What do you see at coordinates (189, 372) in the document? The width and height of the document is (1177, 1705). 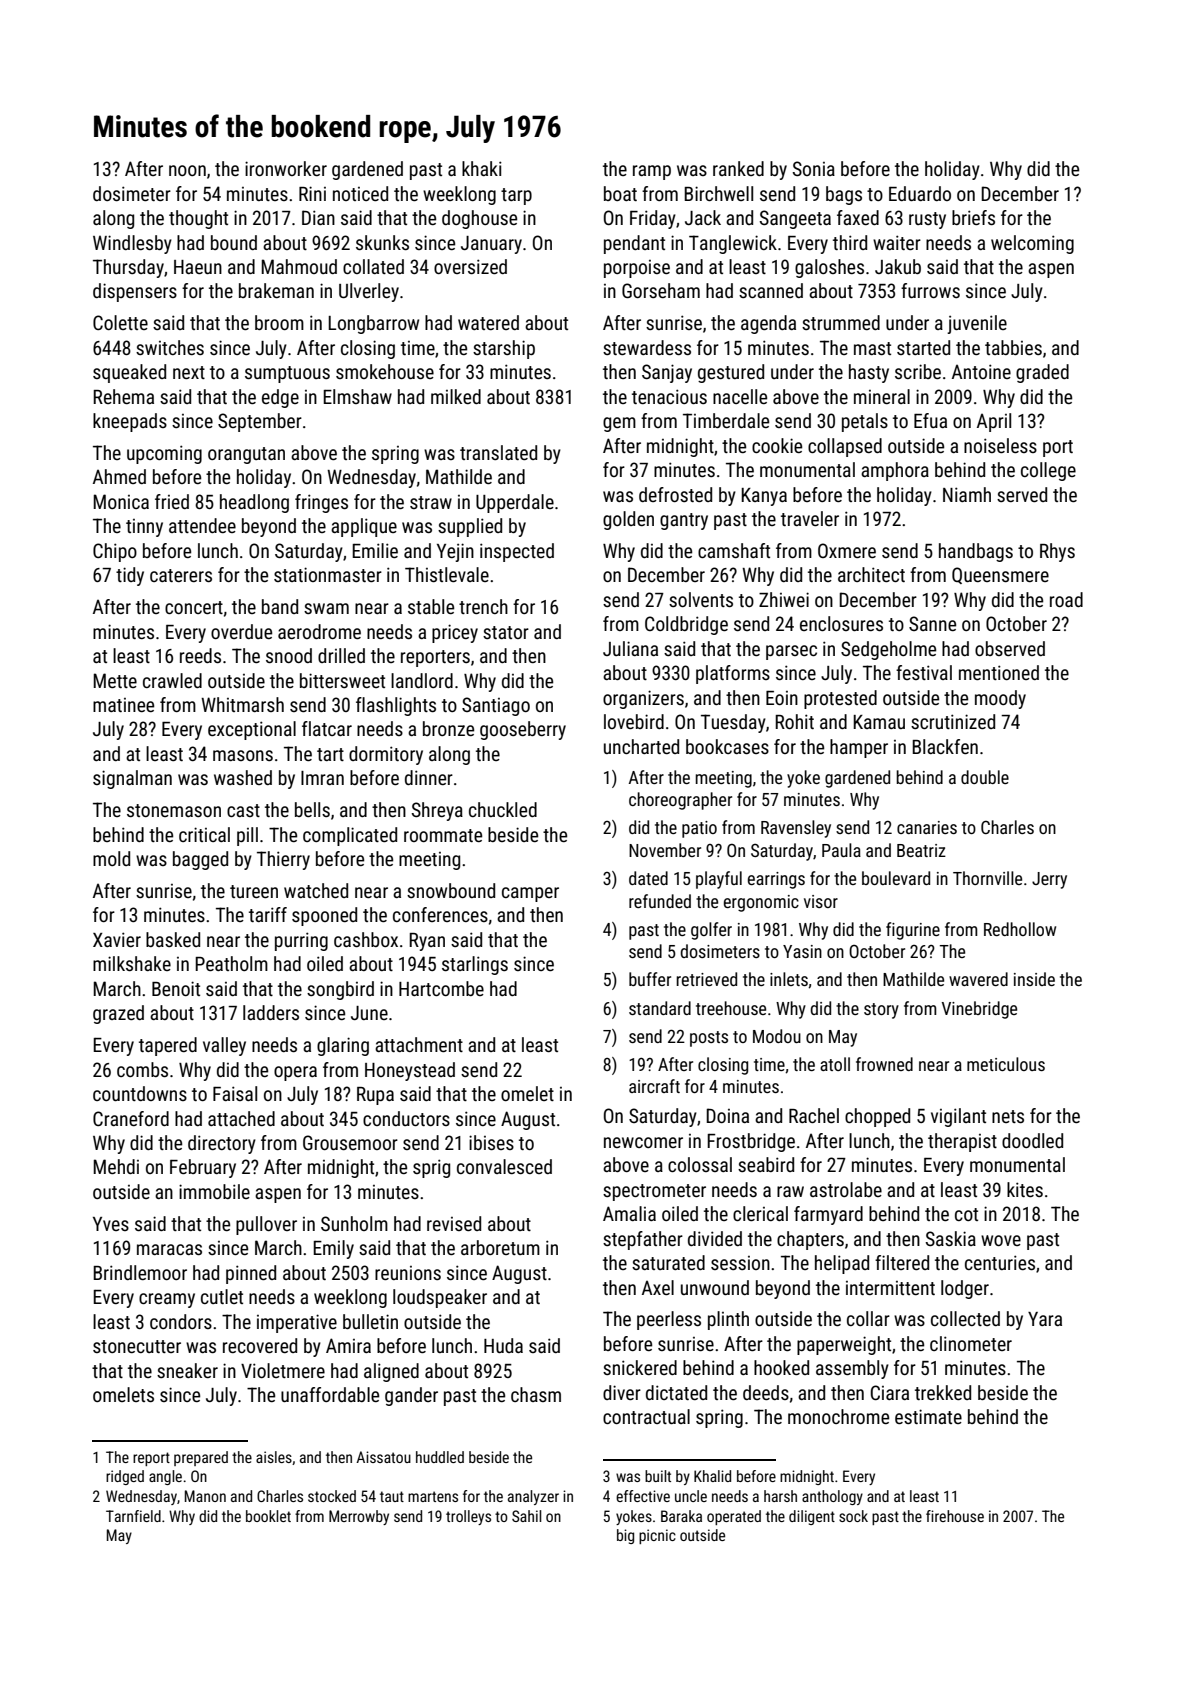 I see `next` at bounding box center [189, 372].
